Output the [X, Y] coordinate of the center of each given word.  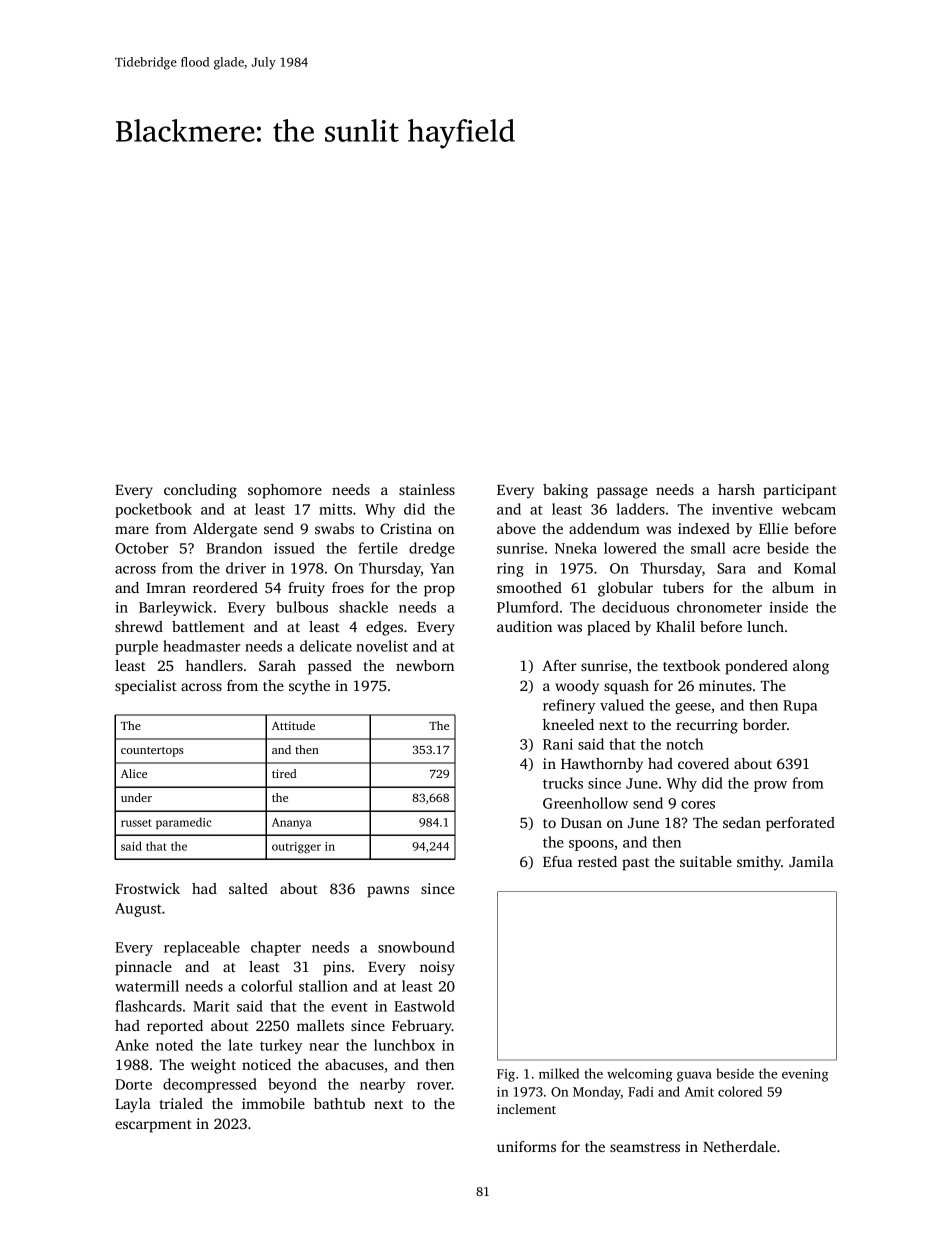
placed [608, 628]
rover [434, 1086]
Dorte [133, 1084]
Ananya [292, 823]
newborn [425, 665]
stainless [427, 489]
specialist [146, 687]
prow [770, 786]
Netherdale [739, 1146]
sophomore [285, 491]
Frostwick [147, 888]
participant [800, 491]
